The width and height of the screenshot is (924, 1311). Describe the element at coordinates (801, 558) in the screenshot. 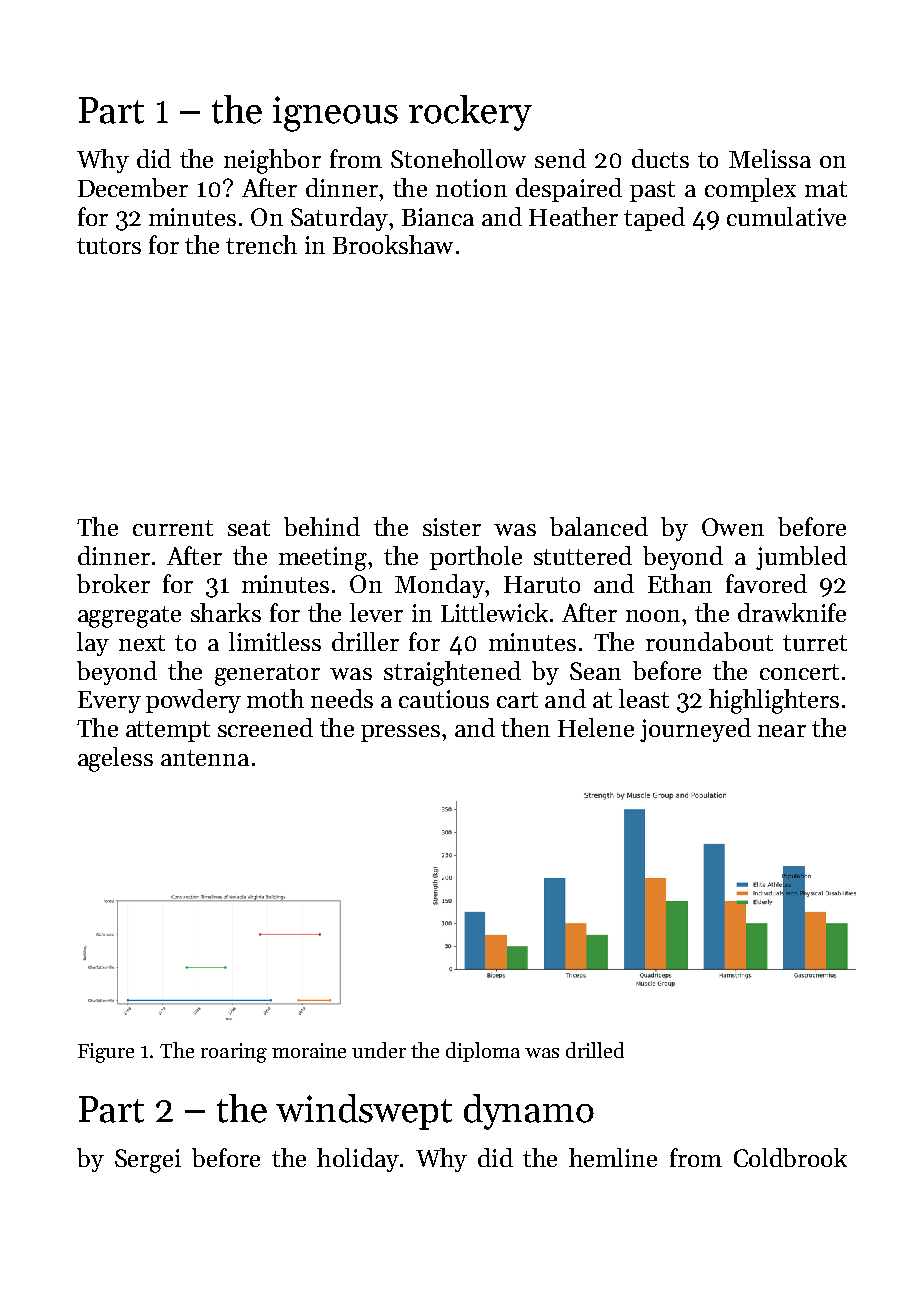

I see `jumbled` at that location.
